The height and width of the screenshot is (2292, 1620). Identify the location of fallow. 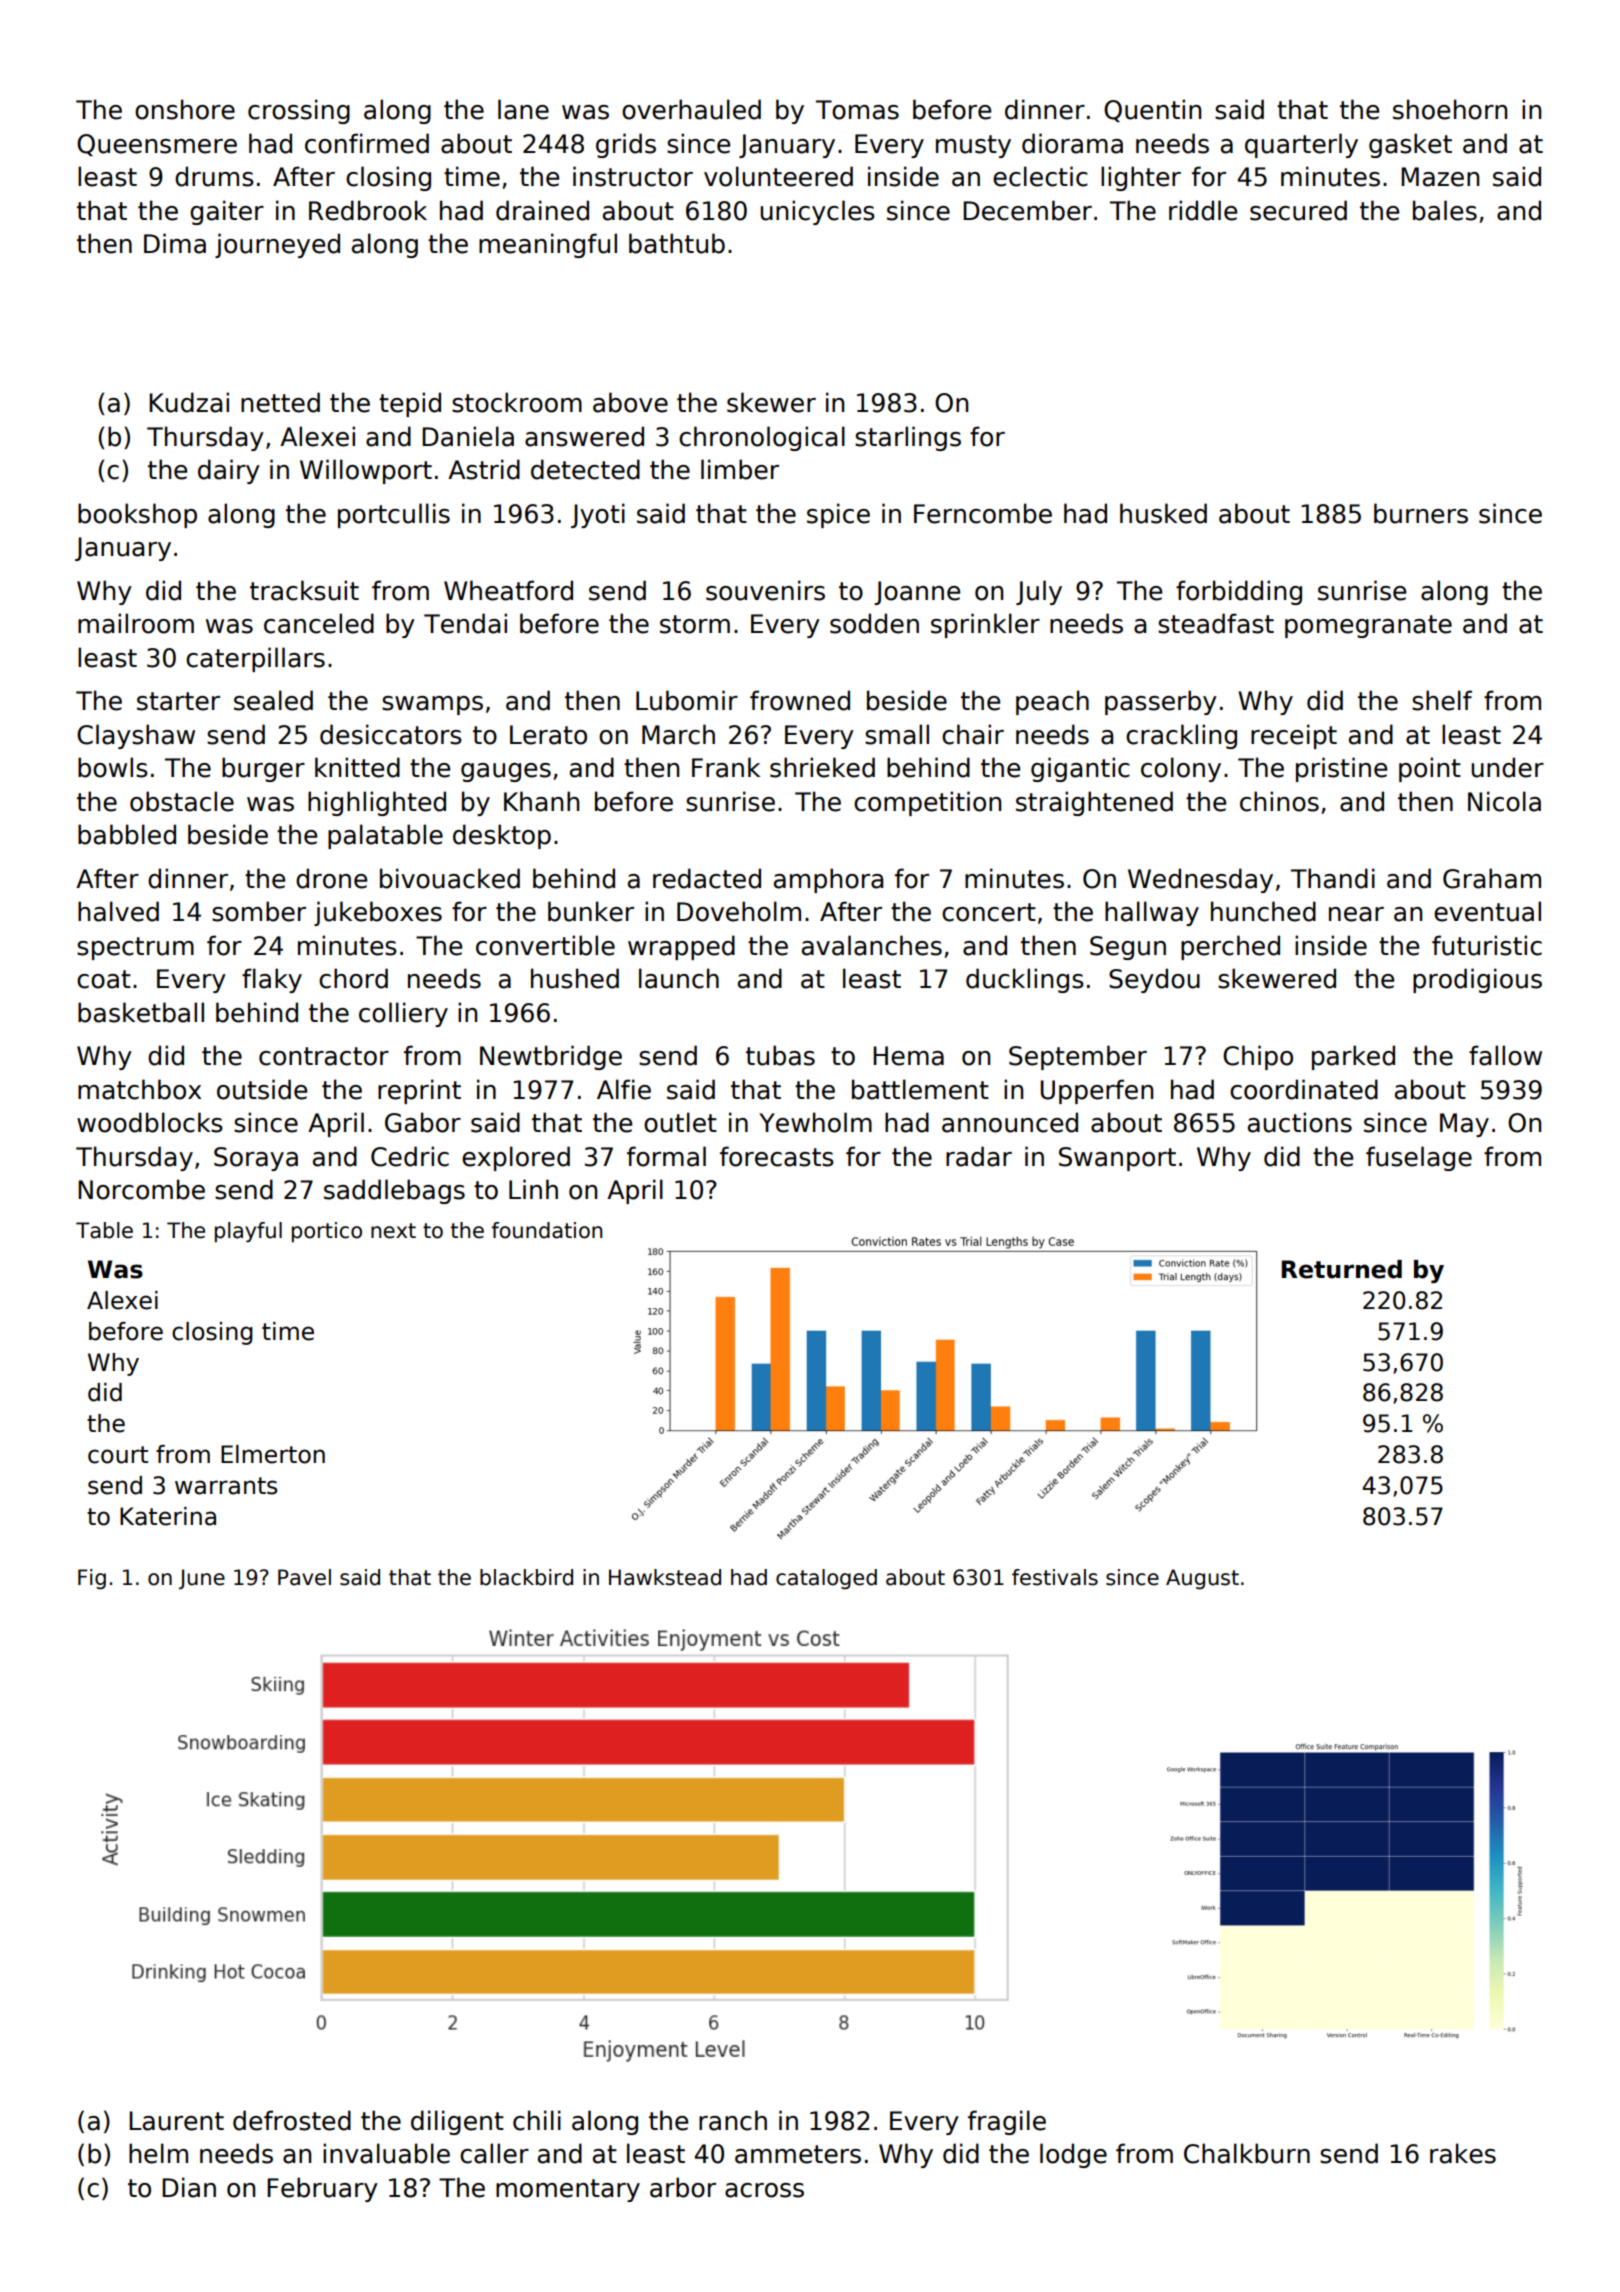
(1505, 1055).
